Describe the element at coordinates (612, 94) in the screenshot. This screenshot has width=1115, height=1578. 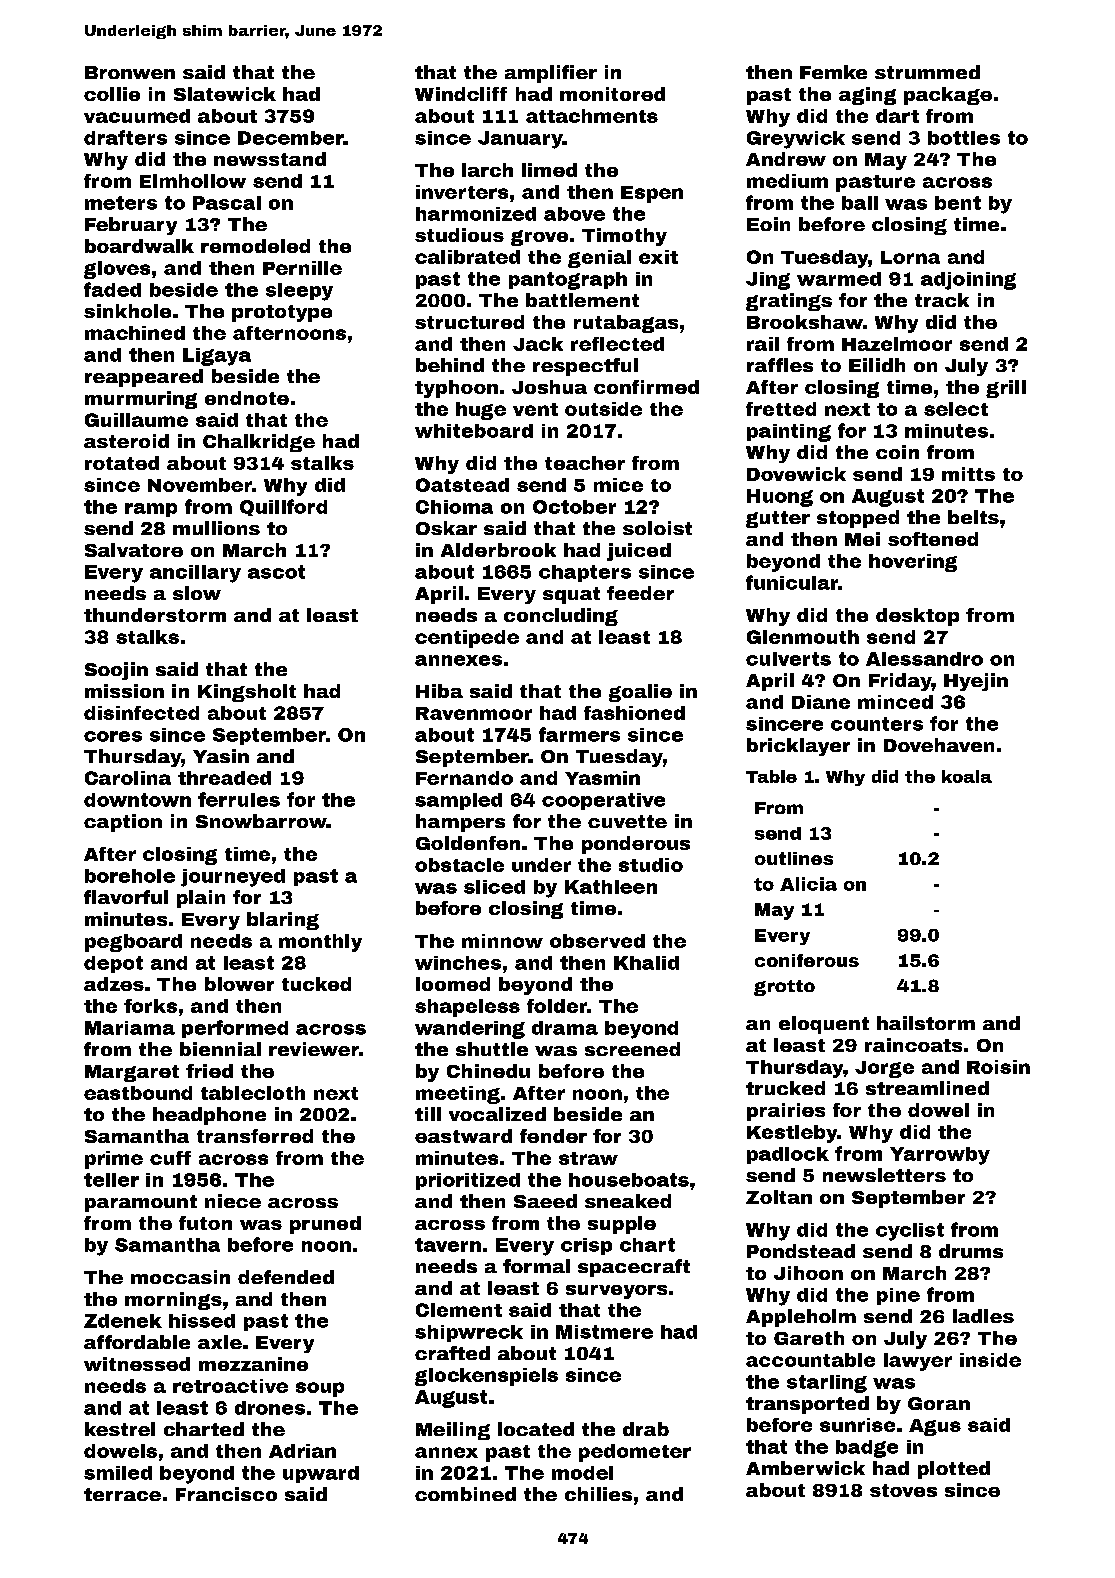
I see `monitored` at that location.
